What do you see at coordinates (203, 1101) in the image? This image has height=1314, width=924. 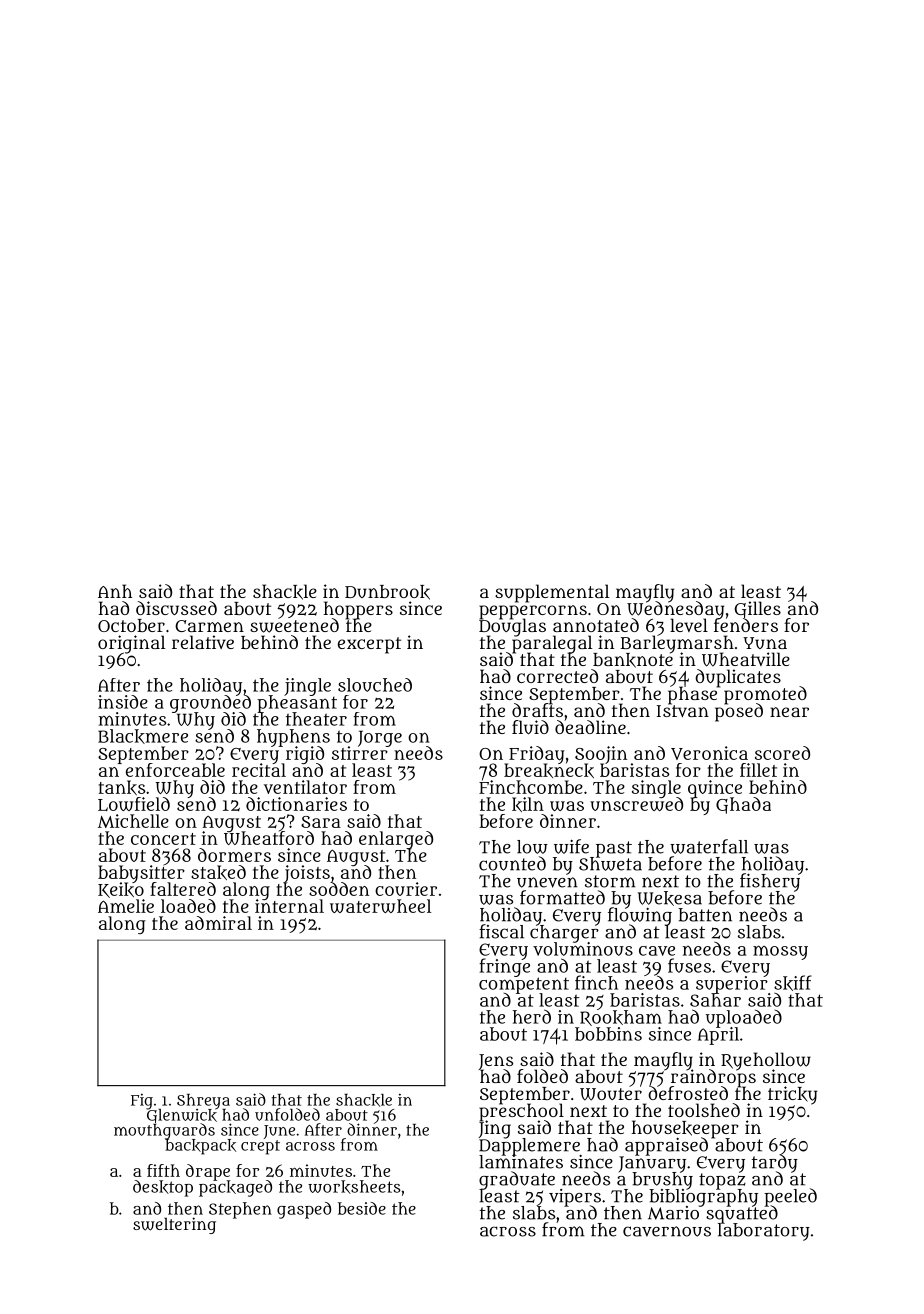 I see `Shreya` at bounding box center [203, 1101].
